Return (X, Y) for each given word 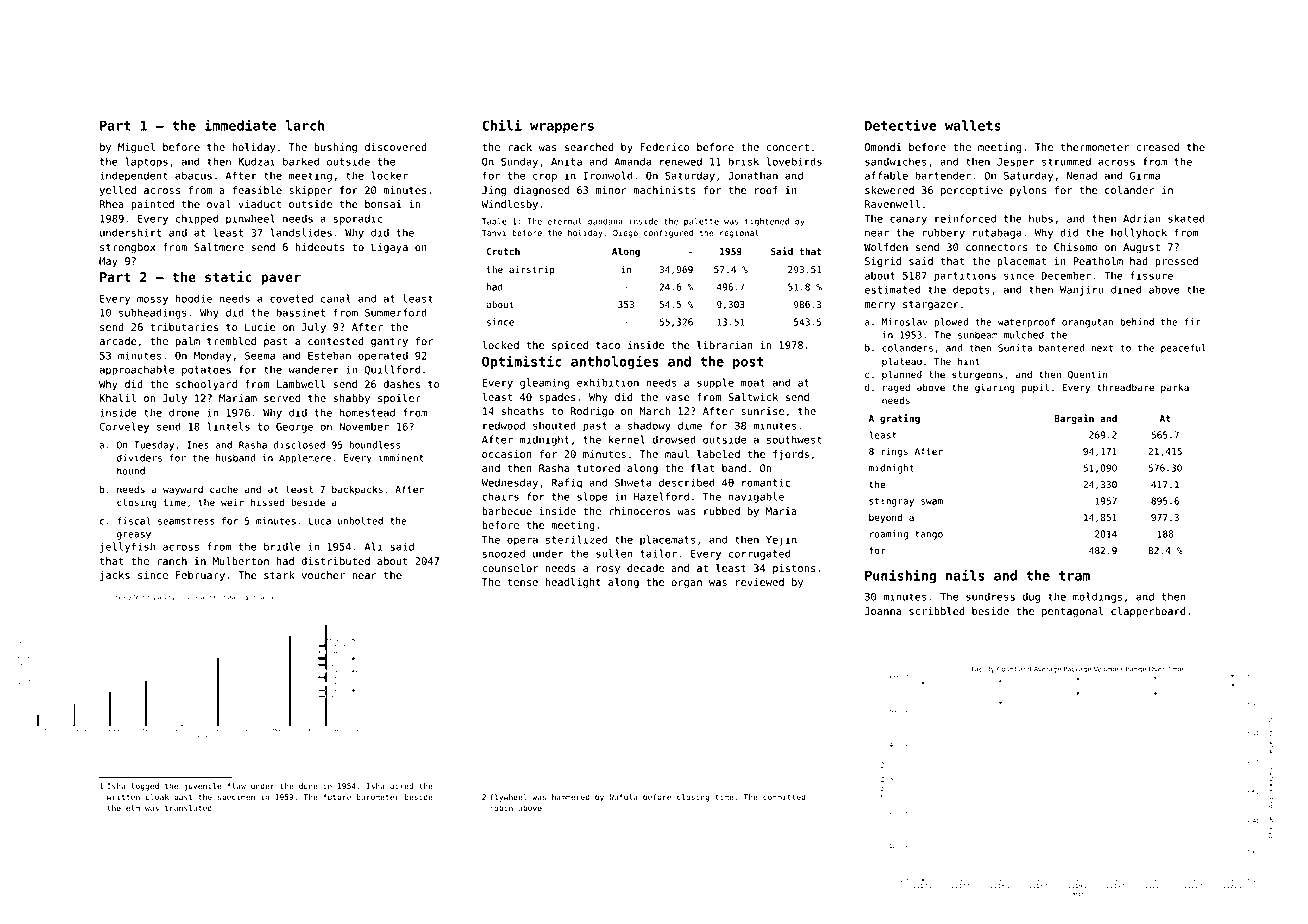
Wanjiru (1082, 290)
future (337, 797)
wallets (973, 125)
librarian (725, 345)
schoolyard (206, 385)
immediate (241, 125)
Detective (901, 125)
